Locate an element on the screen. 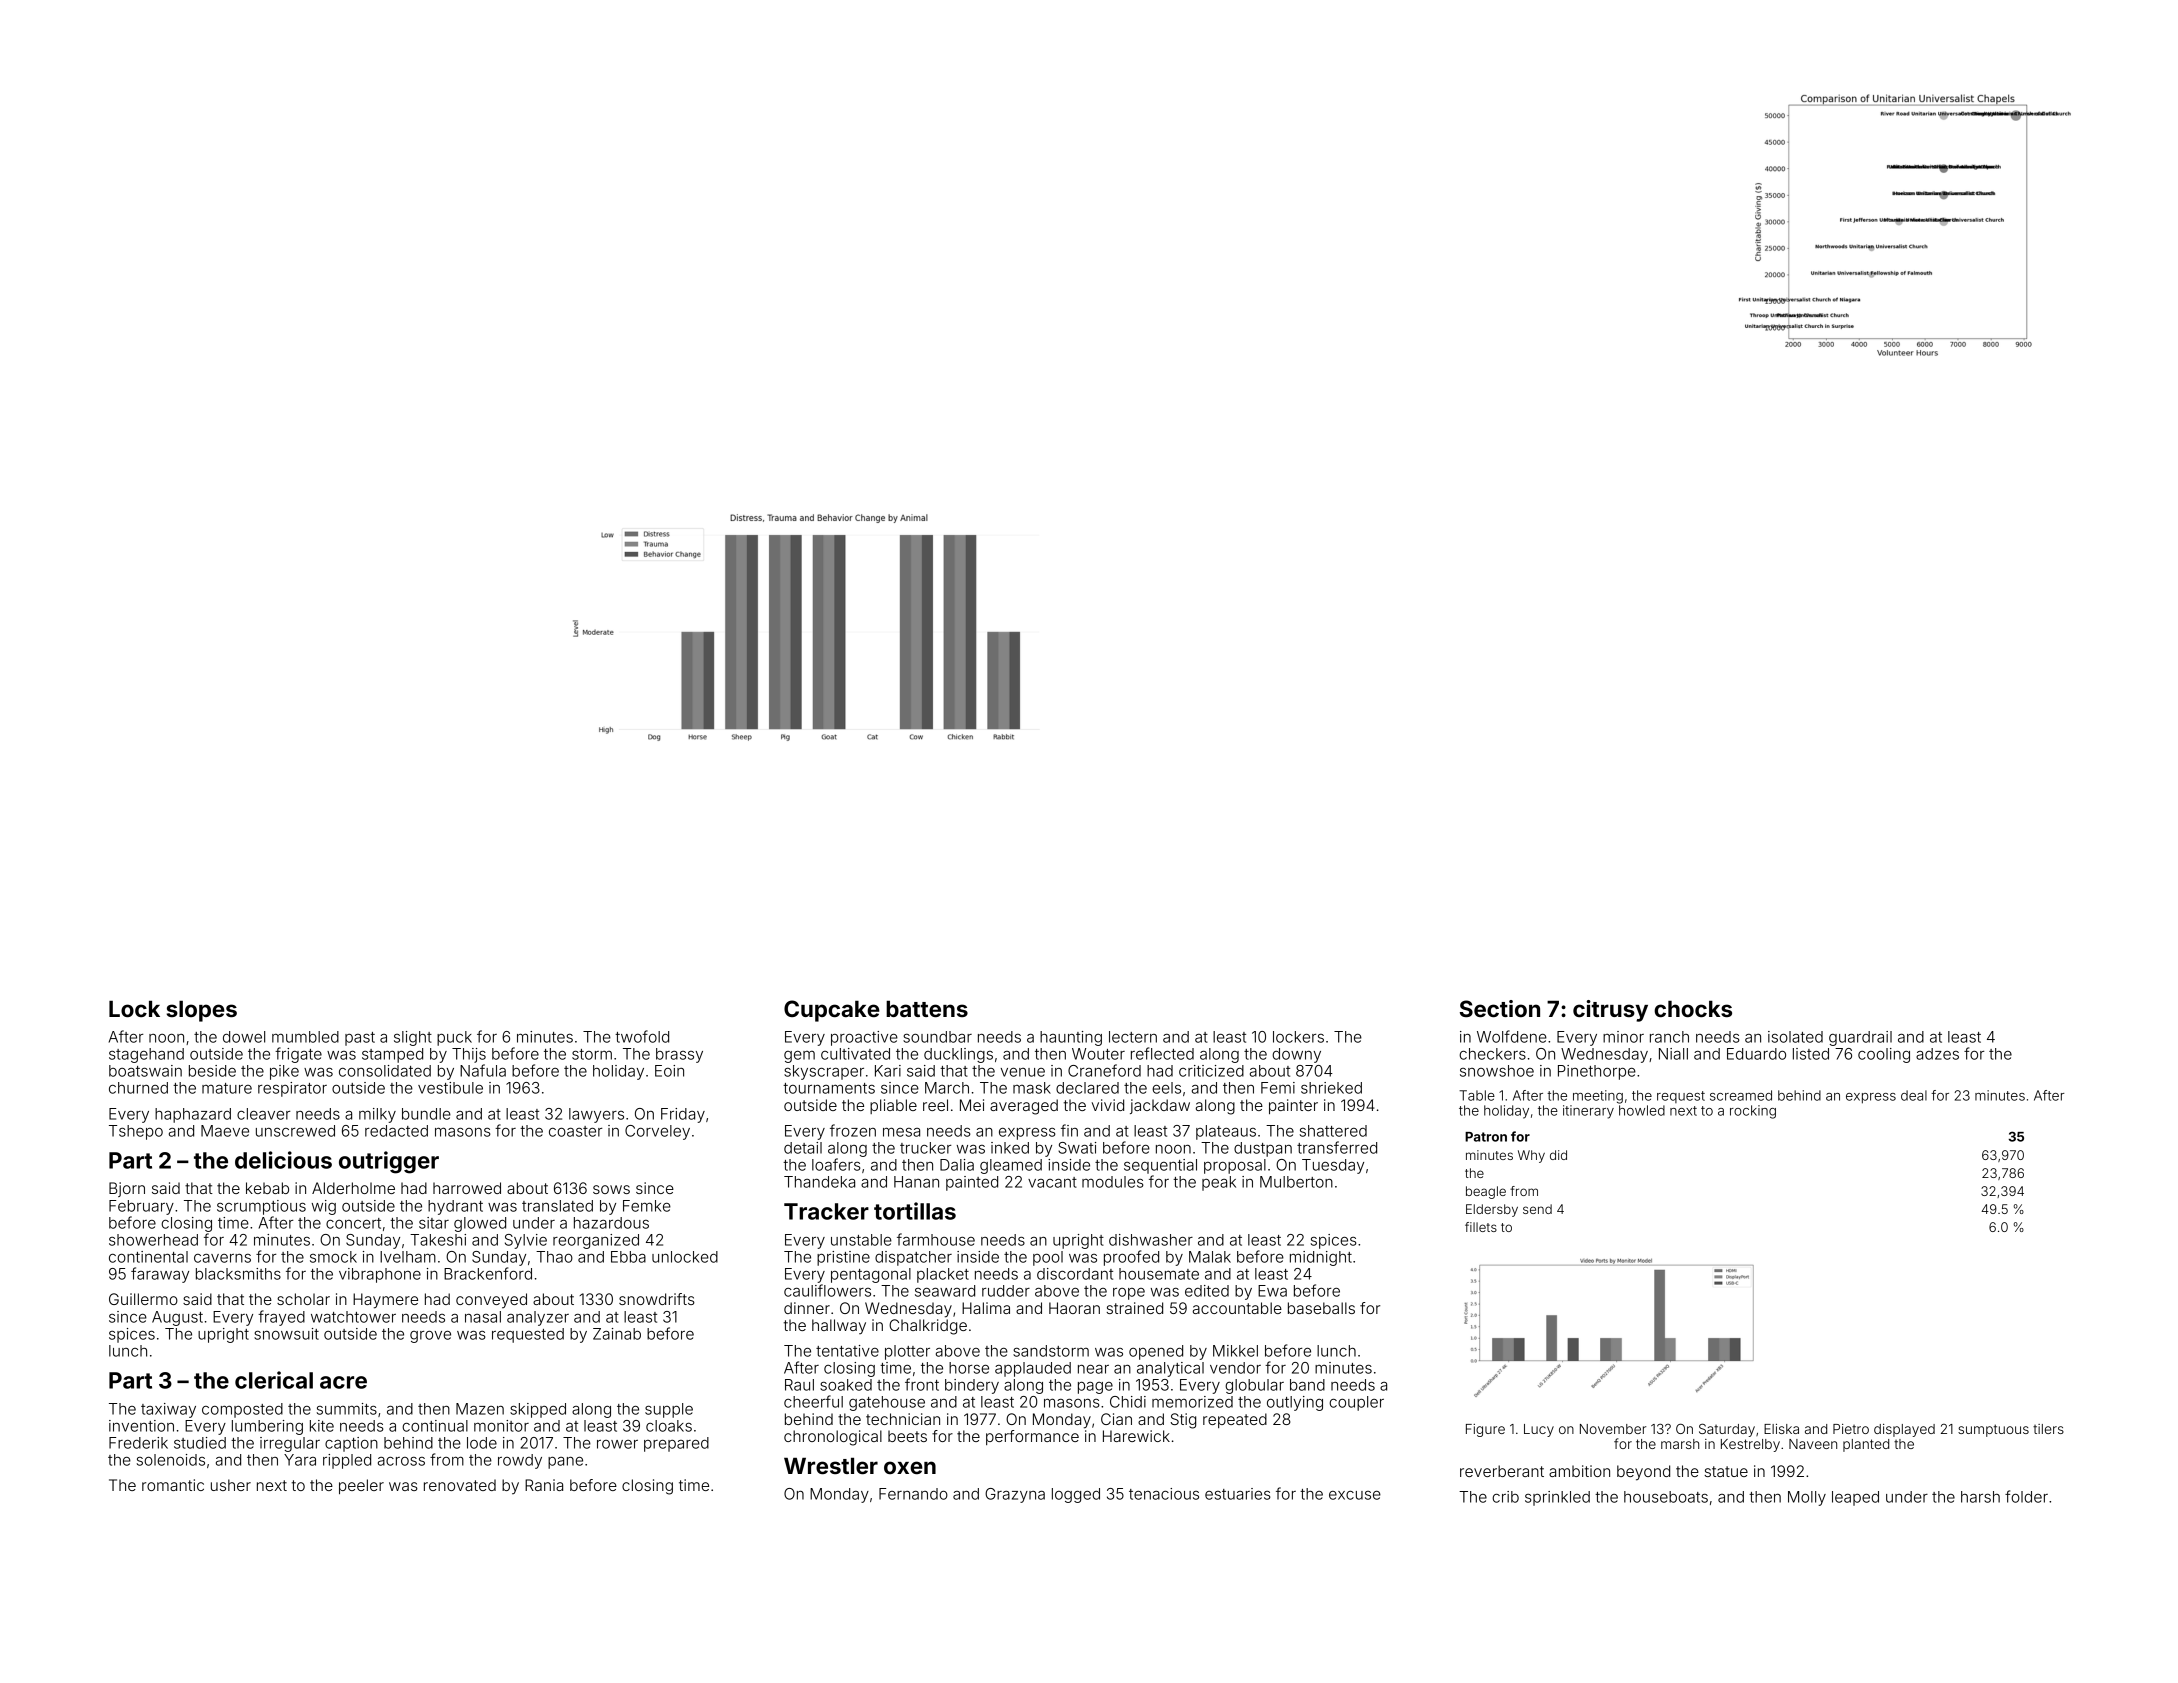 This screenshot has height=1683, width=2178. nasal is located at coordinates (483, 1317).
